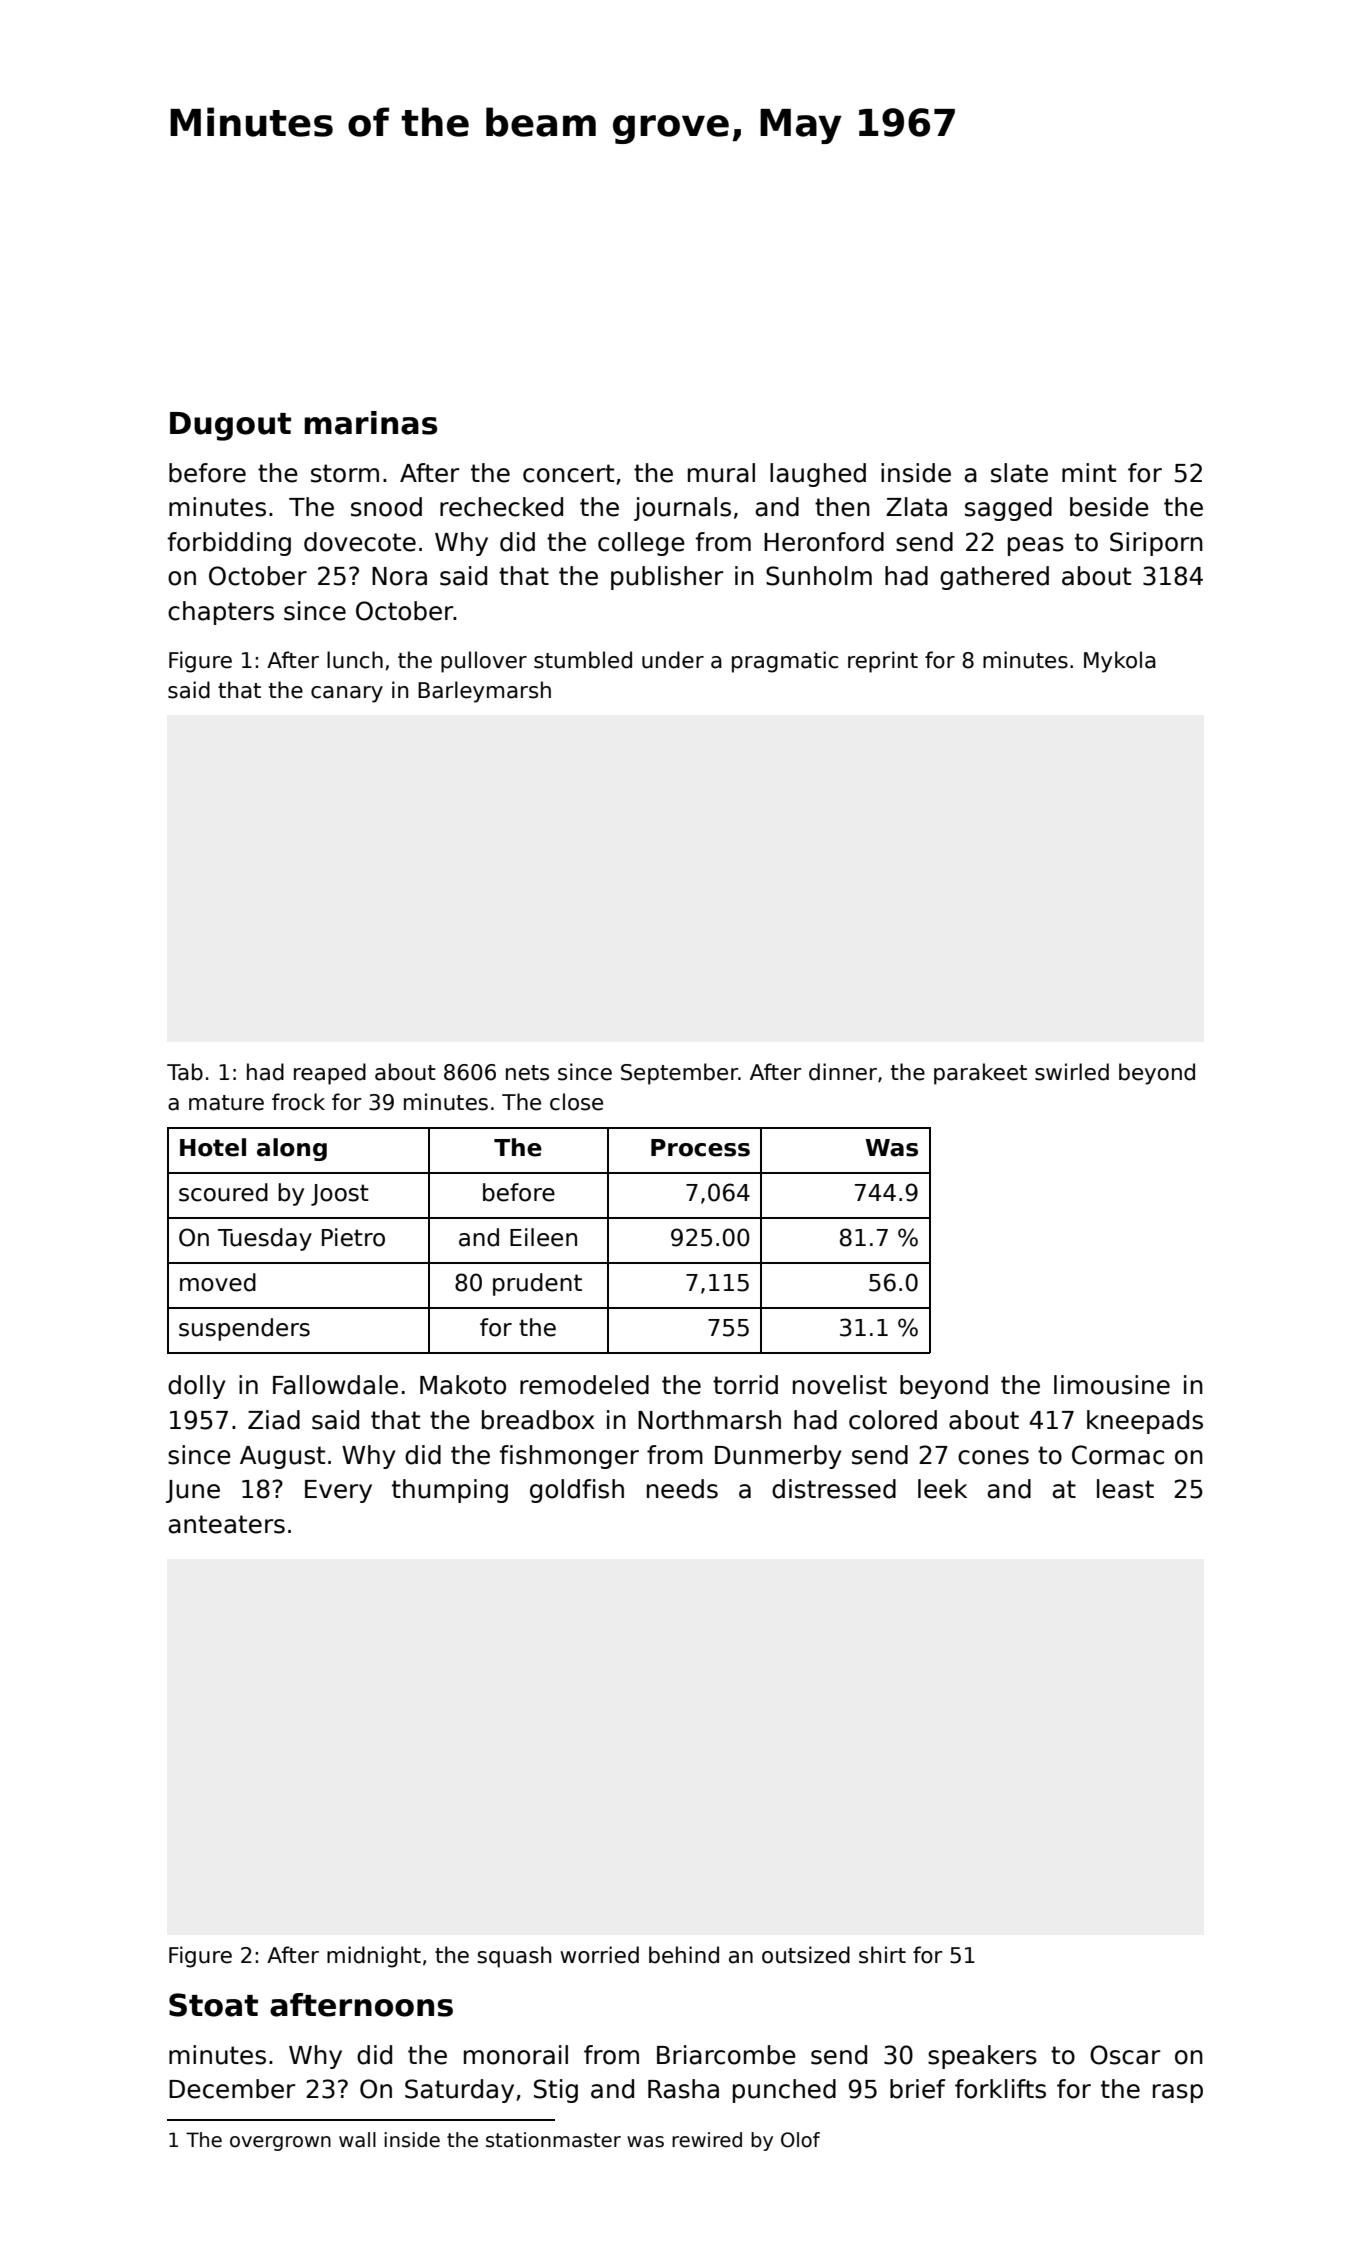 This screenshot has height=2259, width=1372. What do you see at coordinates (1072, 1072) in the screenshot?
I see `swirled` at bounding box center [1072, 1072].
